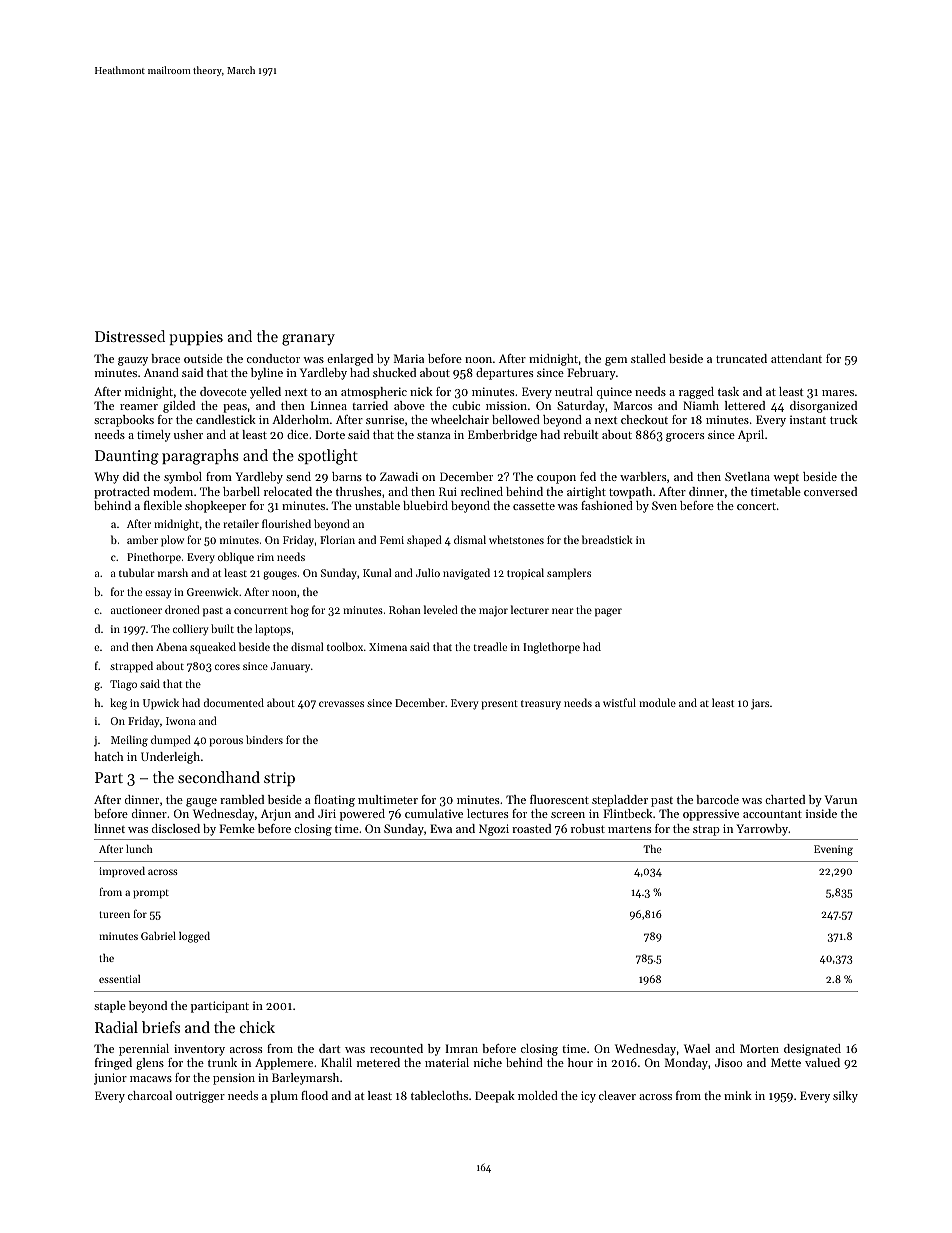  Describe the element at coordinates (434, 435) in the screenshot. I see `stanza` at that location.
